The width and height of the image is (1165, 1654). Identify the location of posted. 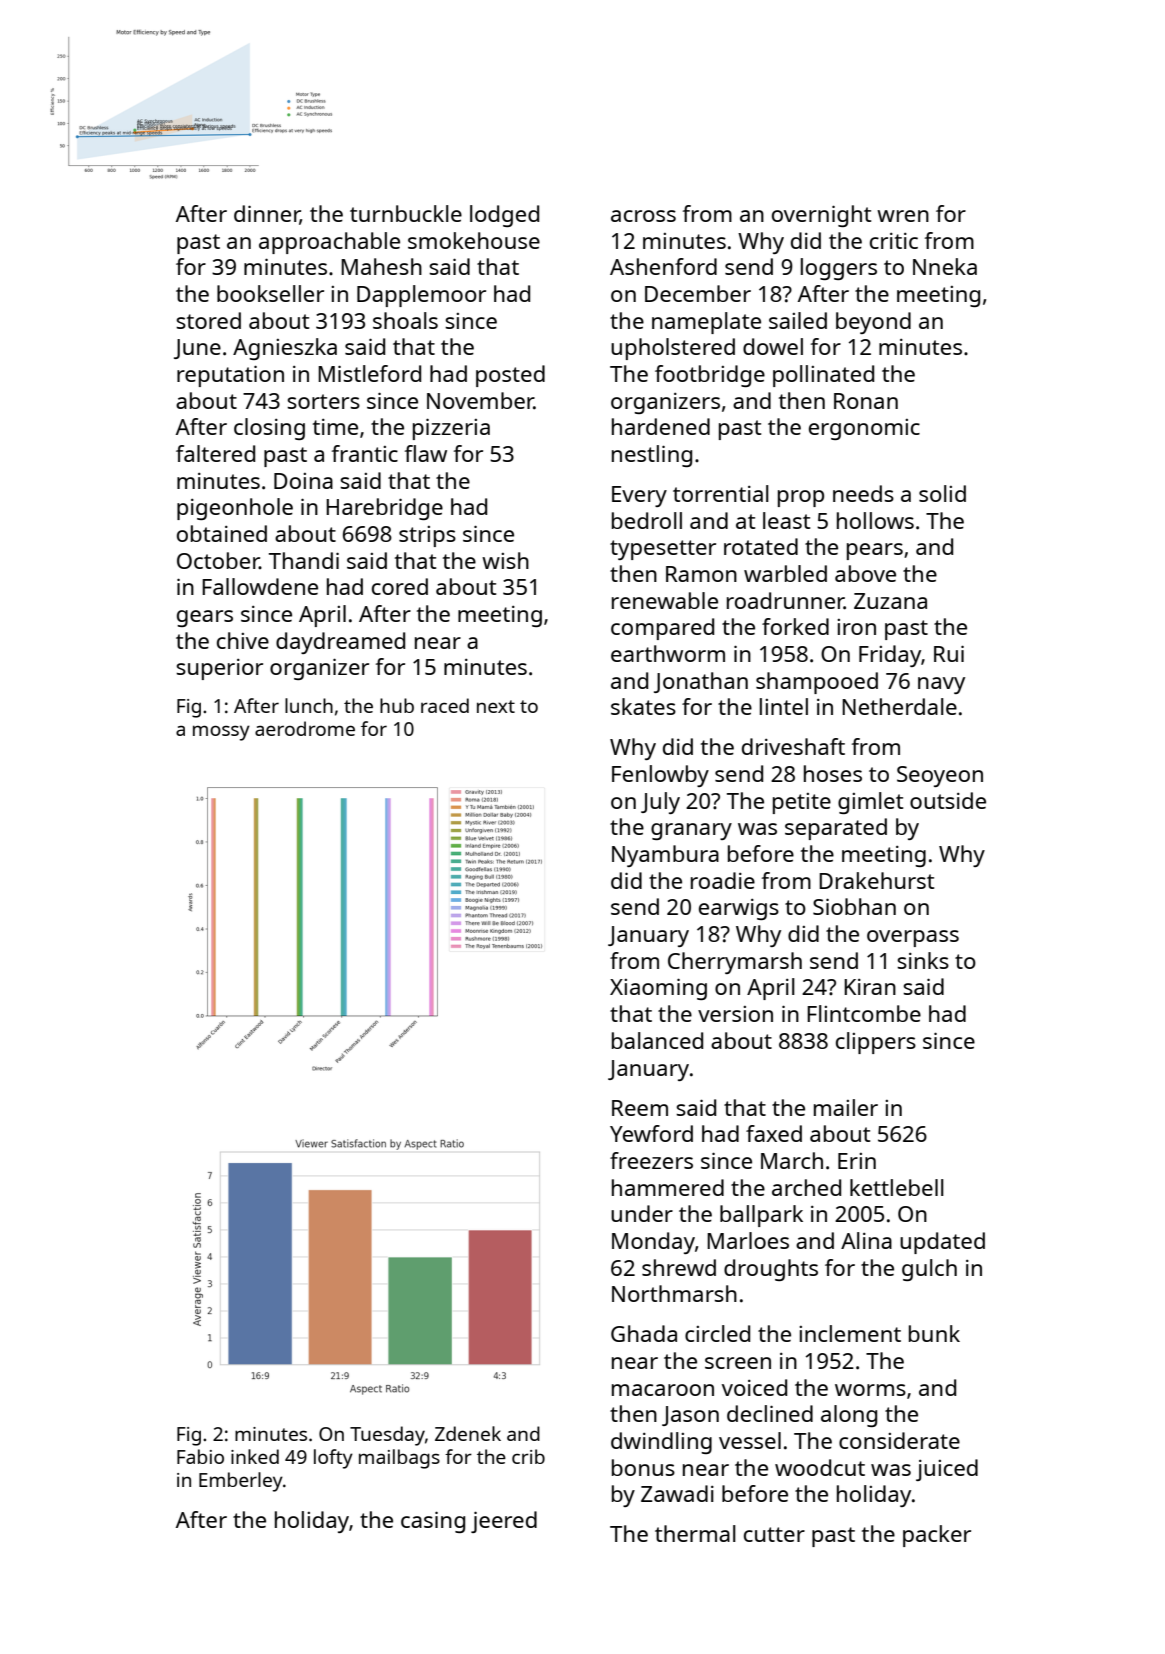
(510, 376).
